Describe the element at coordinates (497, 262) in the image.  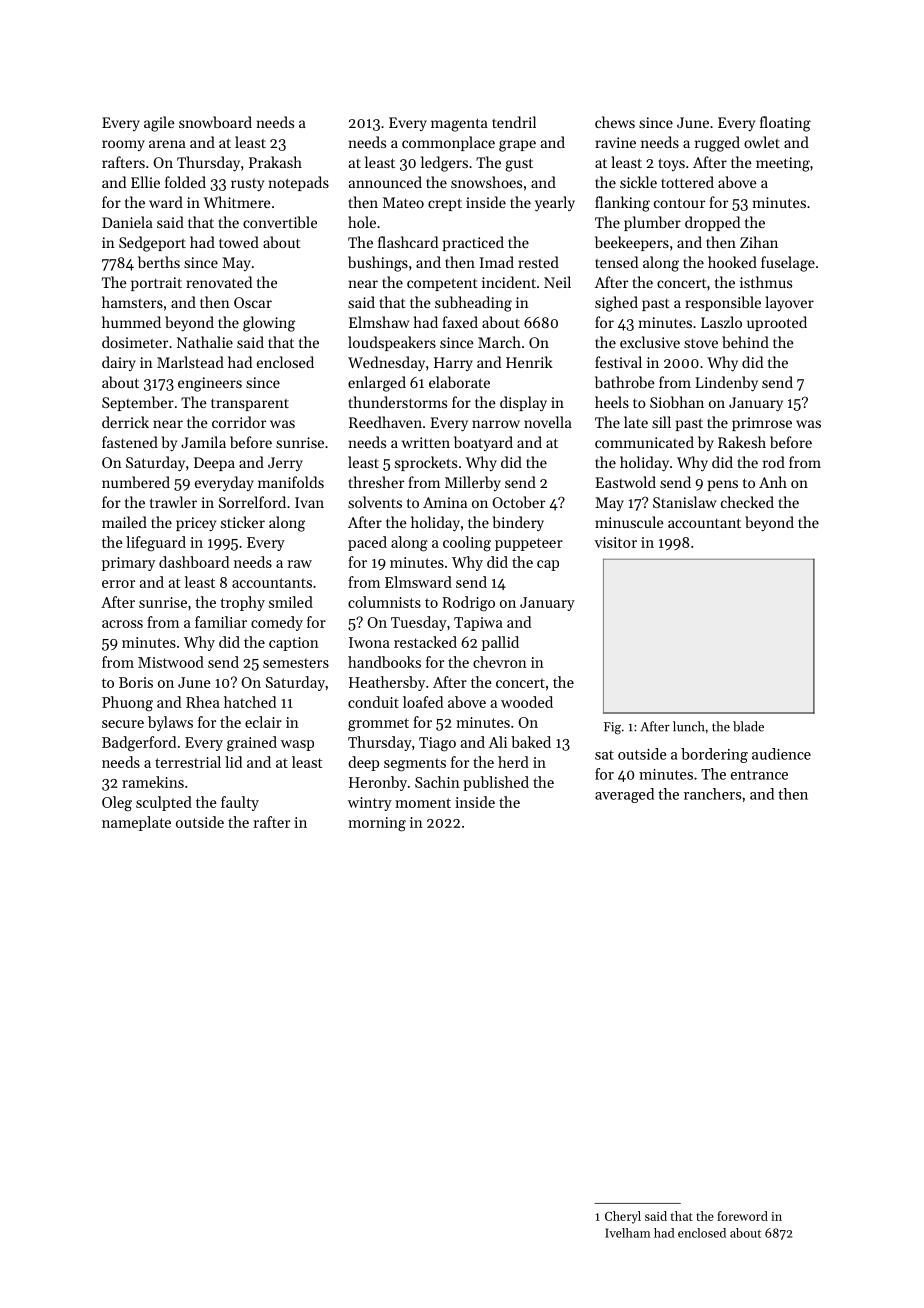
I see `Imad` at that location.
